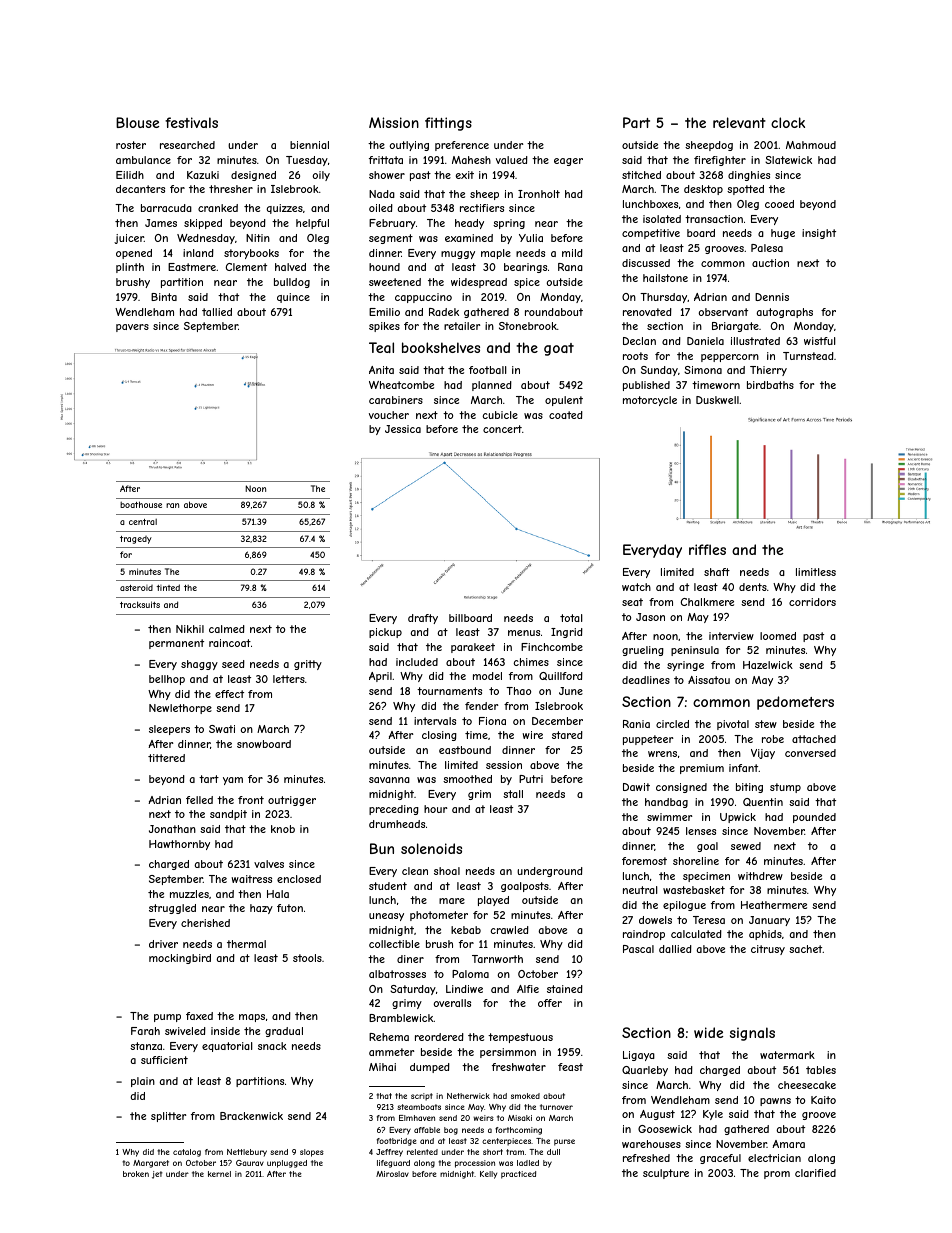 The height and width of the page is (1233, 952). What do you see at coordinates (731, 636) in the page?
I see `interview` at bounding box center [731, 636].
